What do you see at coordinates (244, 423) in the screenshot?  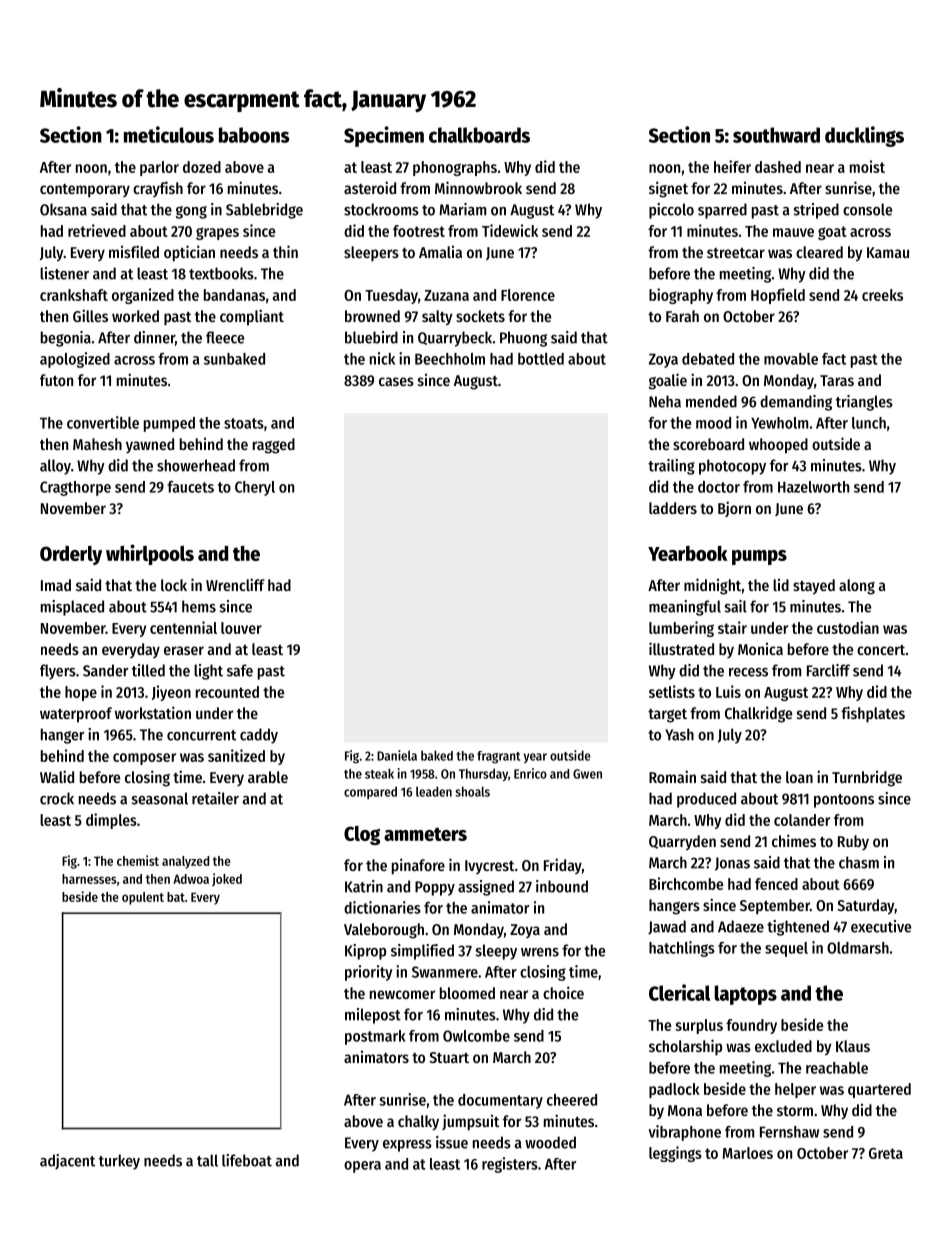 I see `stoats` at bounding box center [244, 423].
